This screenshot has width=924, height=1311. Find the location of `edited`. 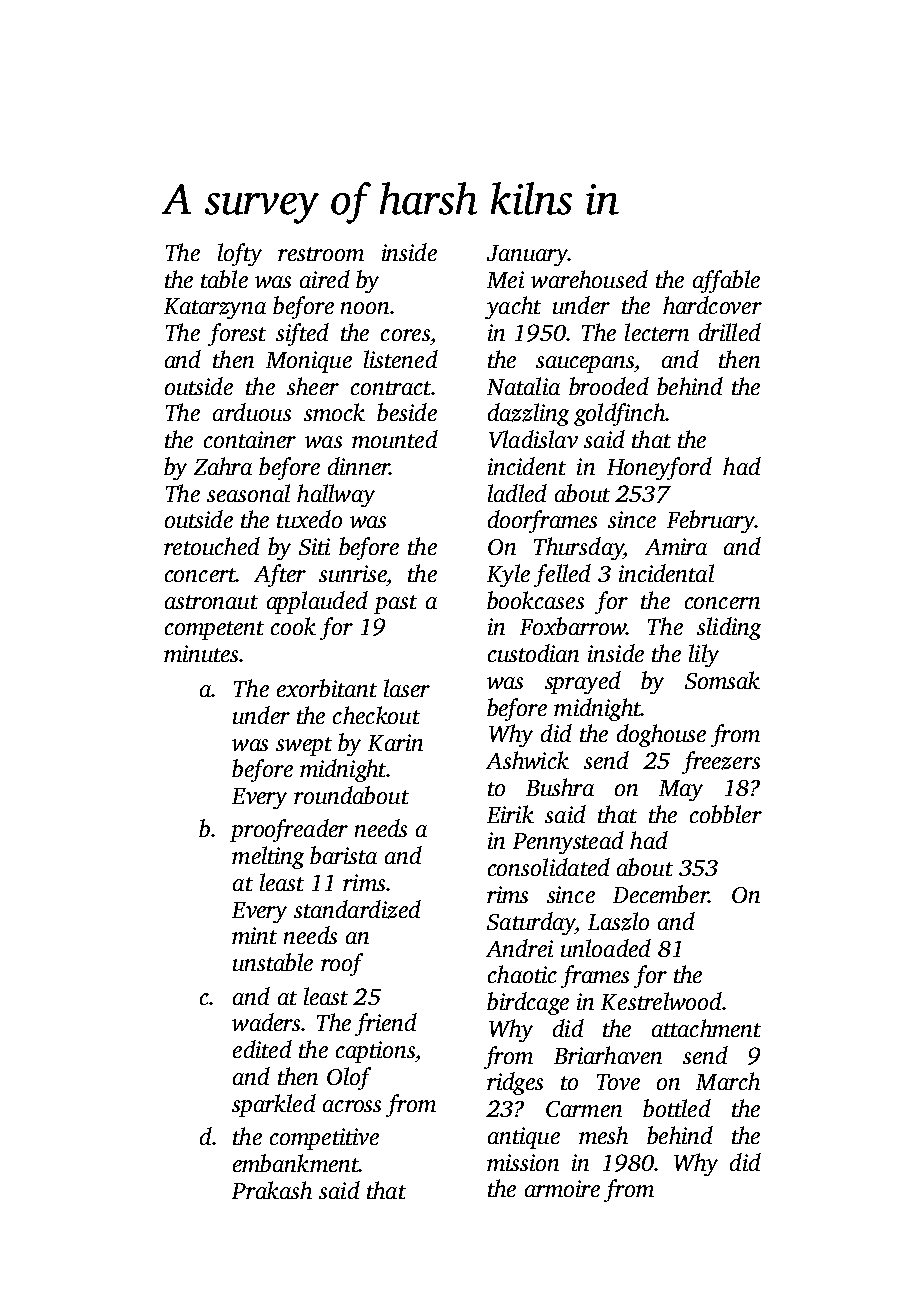

edited is located at coordinates (262, 1049).
